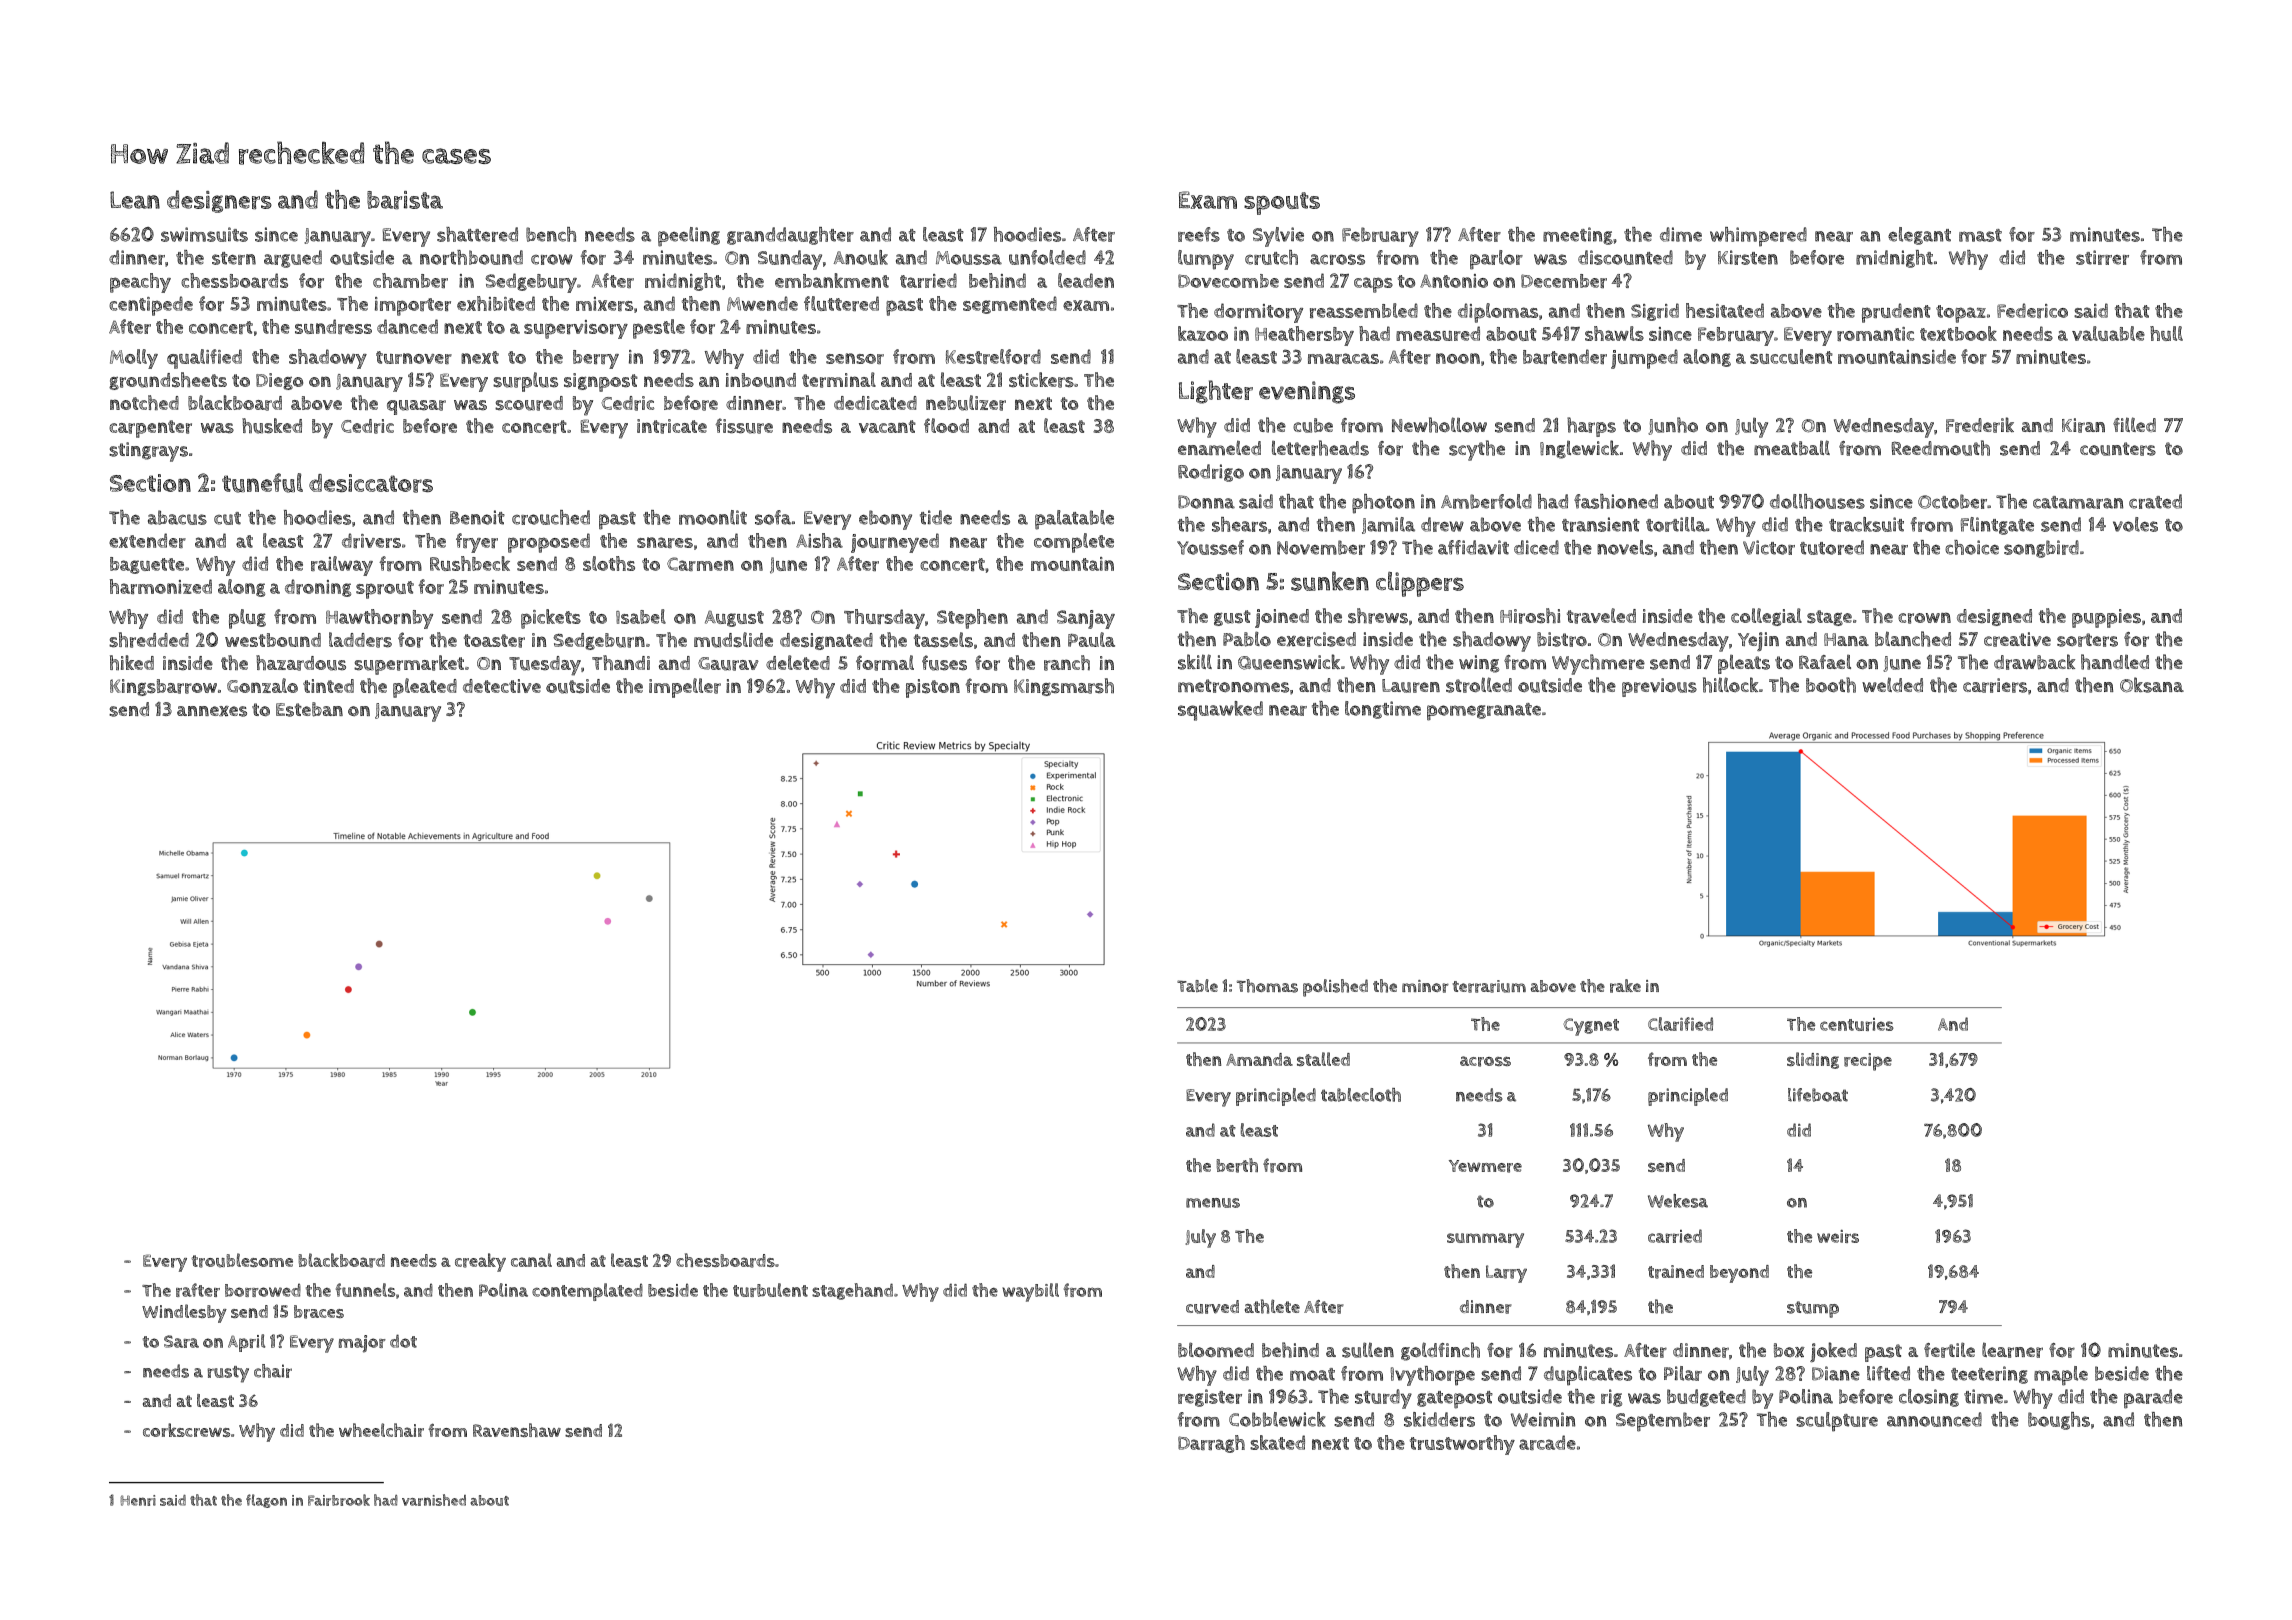  Describe the element at coordinates (147, 565) in the screenshot. I see `baguette` at that location.
